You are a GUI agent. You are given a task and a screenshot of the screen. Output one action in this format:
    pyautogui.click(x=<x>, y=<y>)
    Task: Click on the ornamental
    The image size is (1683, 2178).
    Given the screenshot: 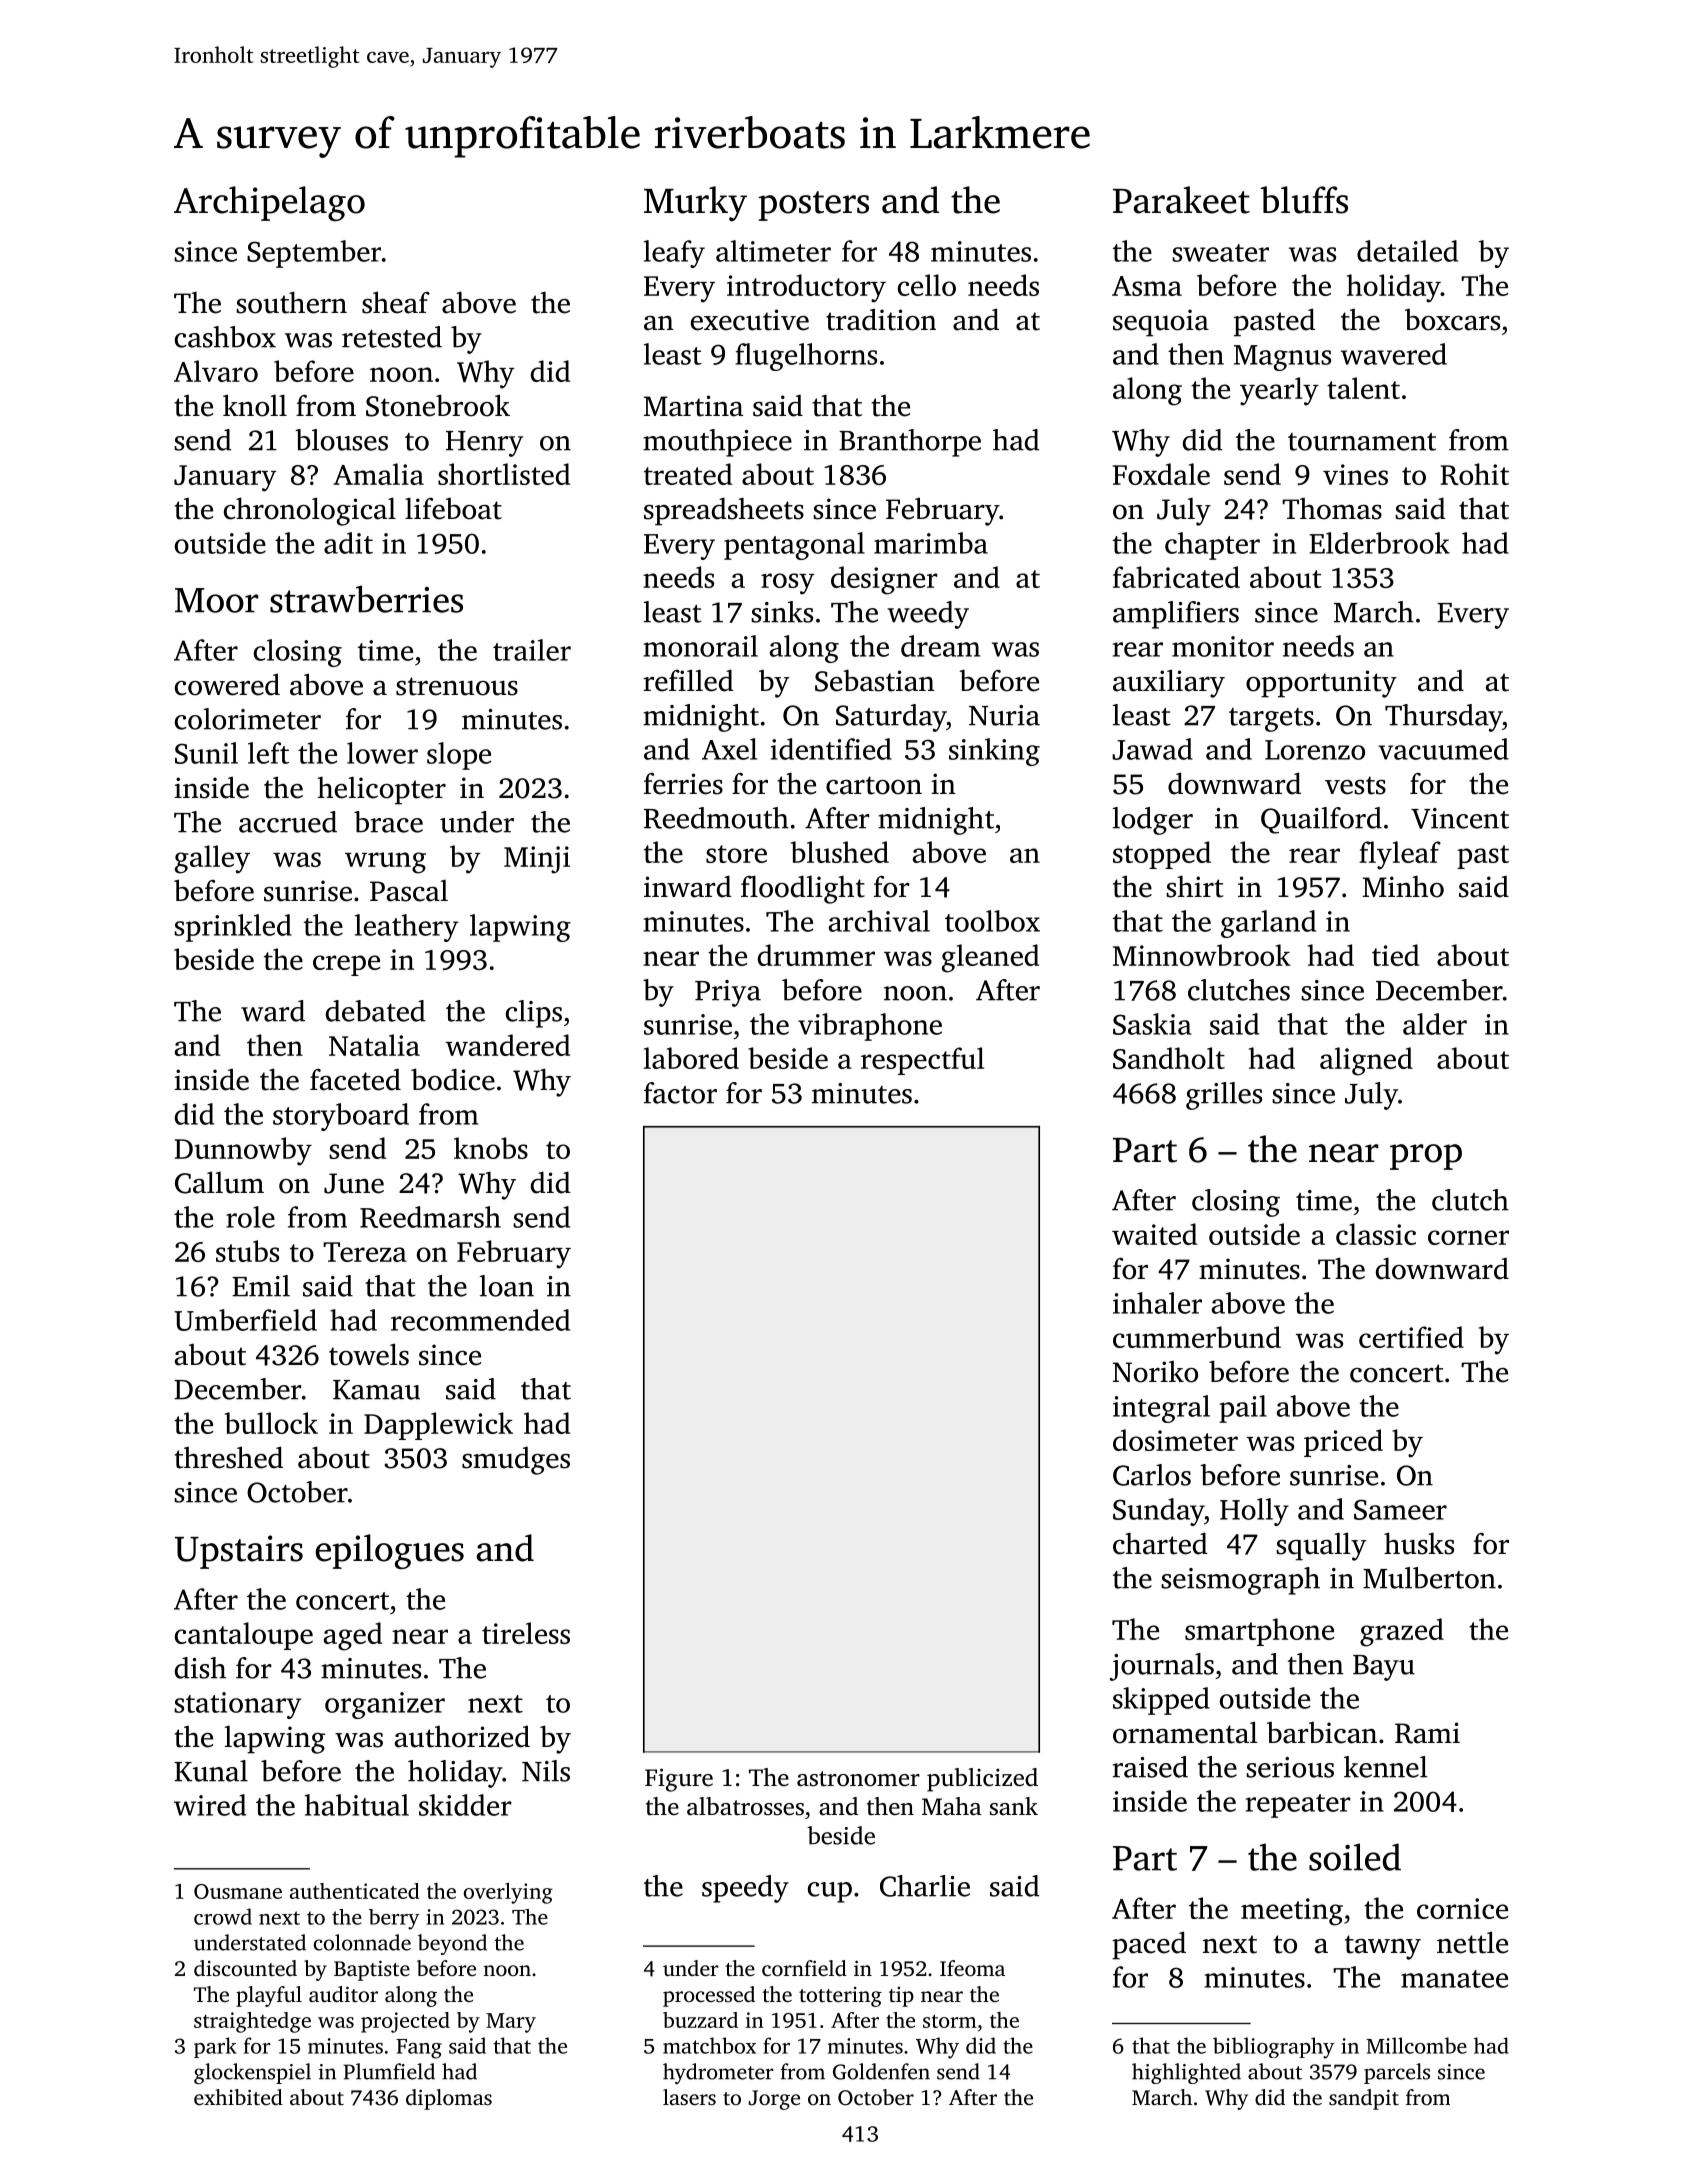 What is the action you would take?
    pyautogui.click(x=1185, y=1732)
